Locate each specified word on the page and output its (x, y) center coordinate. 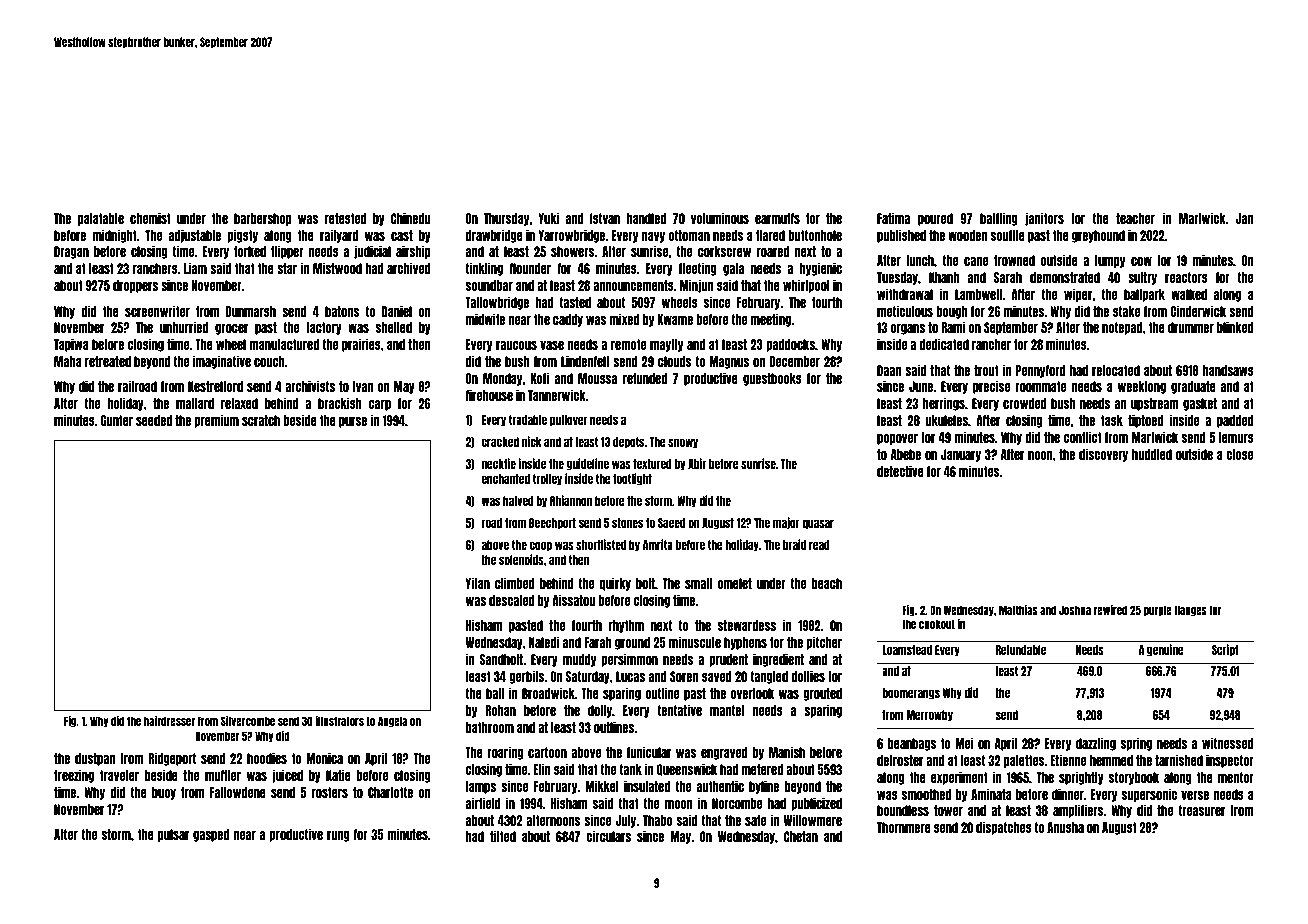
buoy (164, 793)
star (287, 268)
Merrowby (930, 716)
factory (324, 328)
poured (935, 219)
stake (1126, 311)
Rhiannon (571, 500)
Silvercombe (248, 721)
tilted (503, 836)
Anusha (1065, 827)
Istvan (605, 218)
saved (717, 676)
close (1239, 454)
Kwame (675, 319)
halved (518, 501)
